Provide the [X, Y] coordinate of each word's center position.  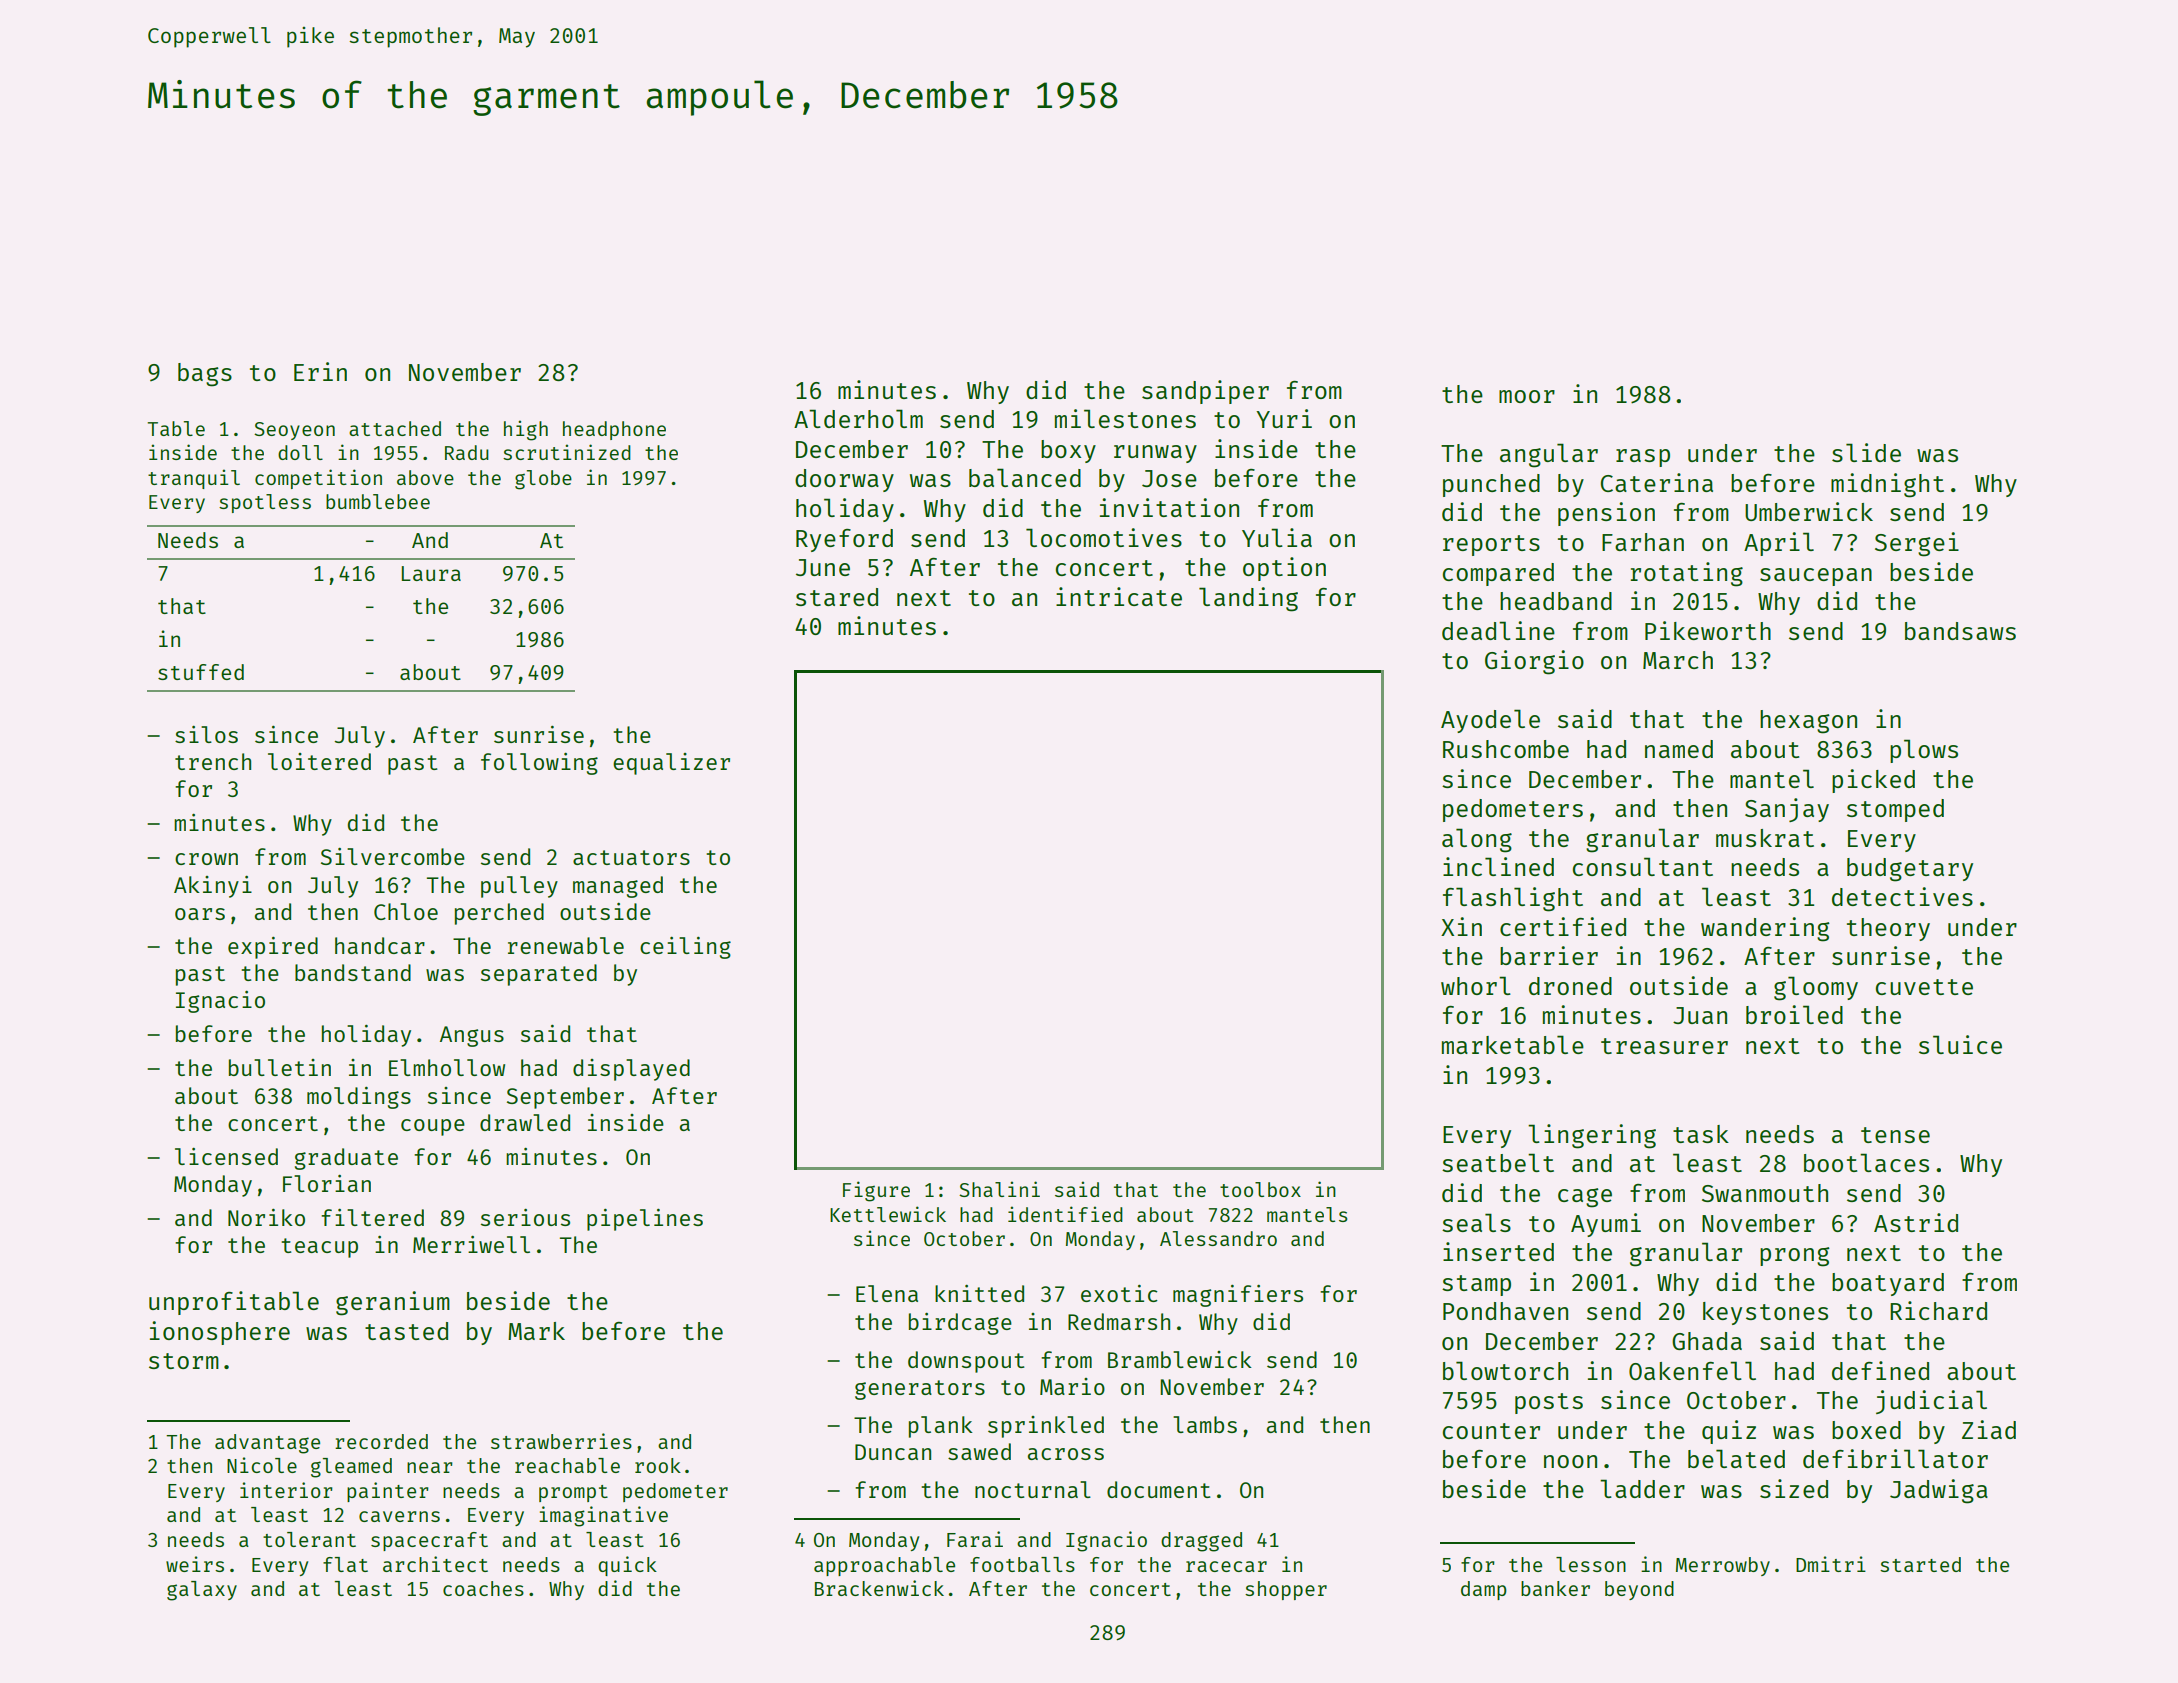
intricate [1119, 596]
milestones [1125, 418]
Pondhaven [1505, 1311]
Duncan [893, 1452]
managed [618, 887]
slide [1866, 452]
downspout [966, 1362]
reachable [567, 1465]
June [823, 567]
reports [1491, 545]
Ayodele [1490, 721]
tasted [406, 1331]
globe [543, 480]
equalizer [671, 764]
